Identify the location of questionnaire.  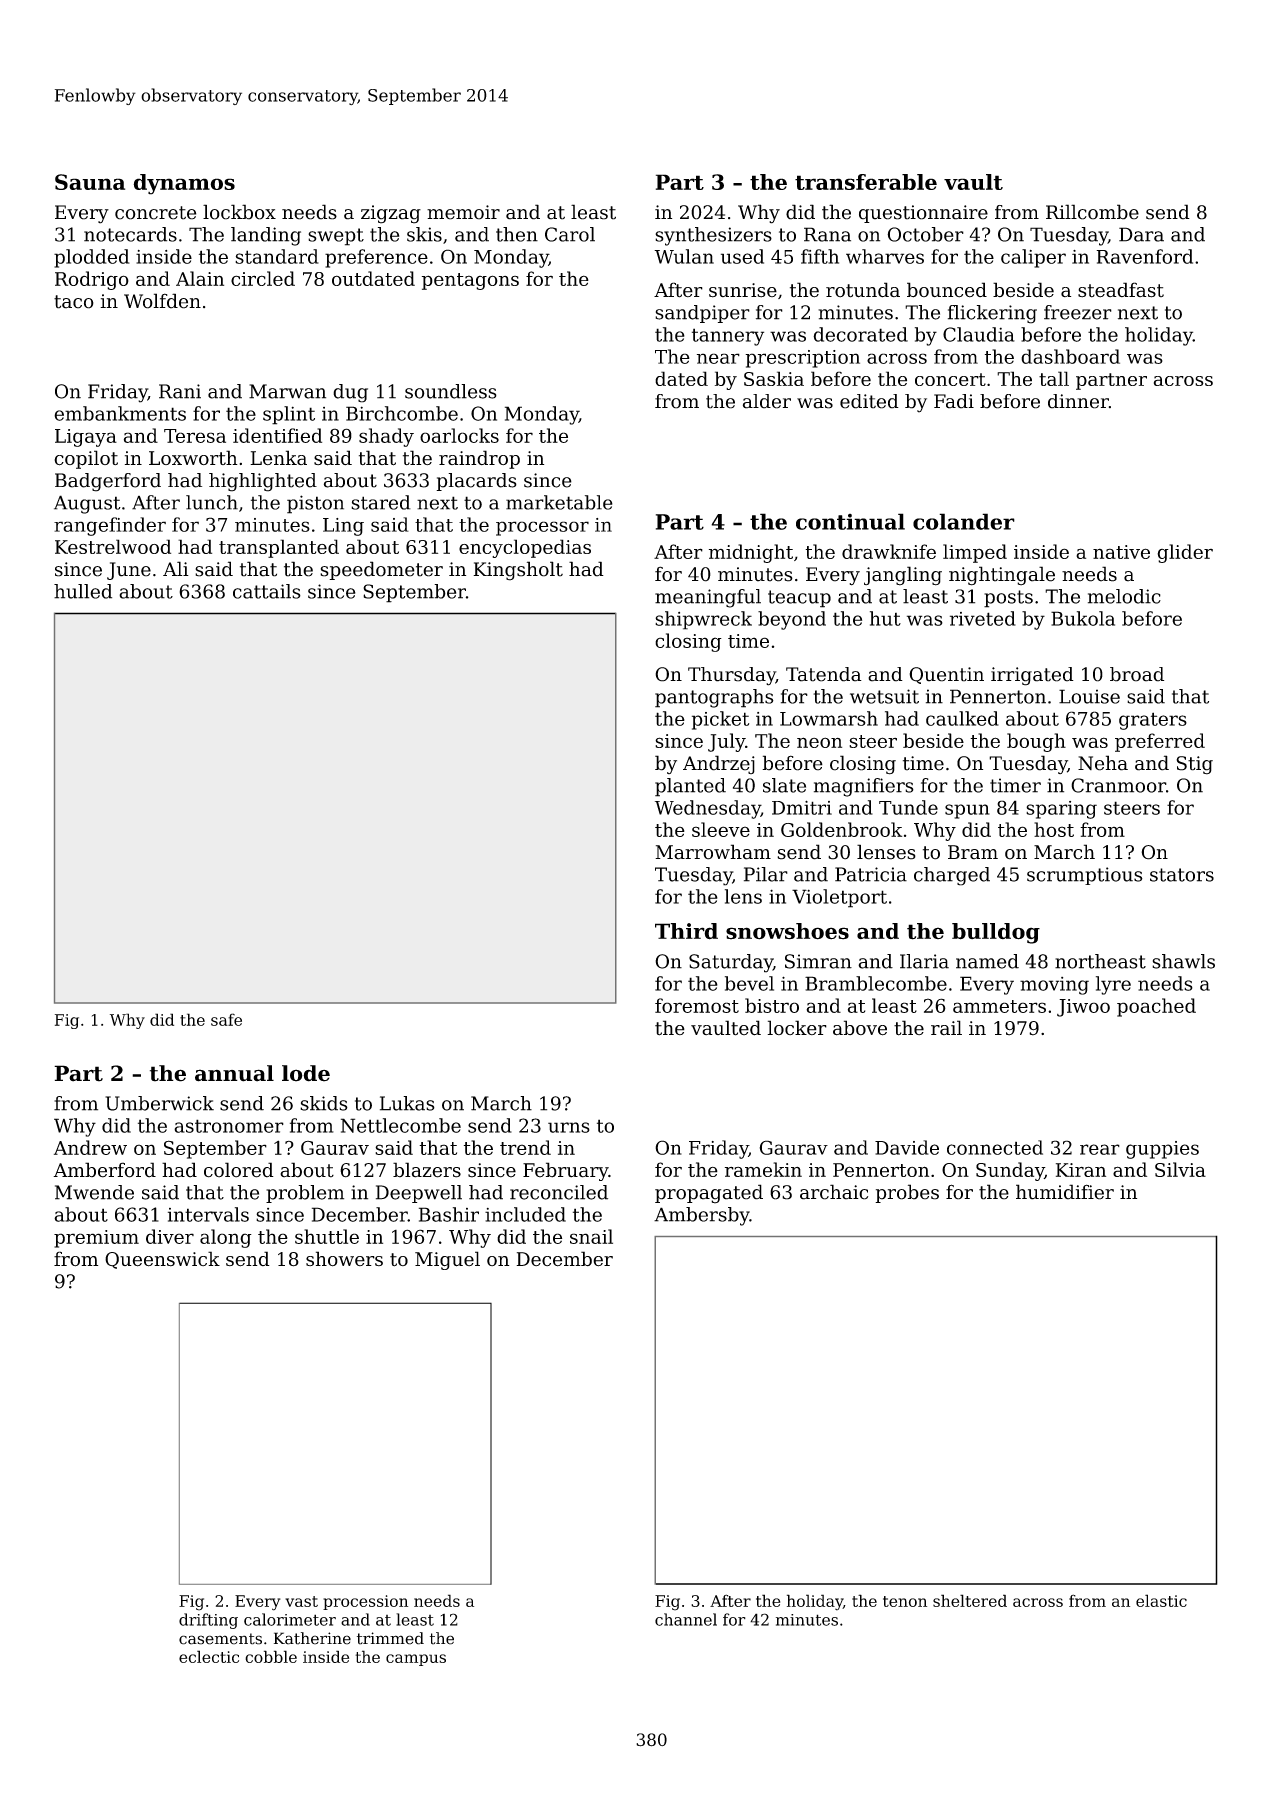
(923, 214).
